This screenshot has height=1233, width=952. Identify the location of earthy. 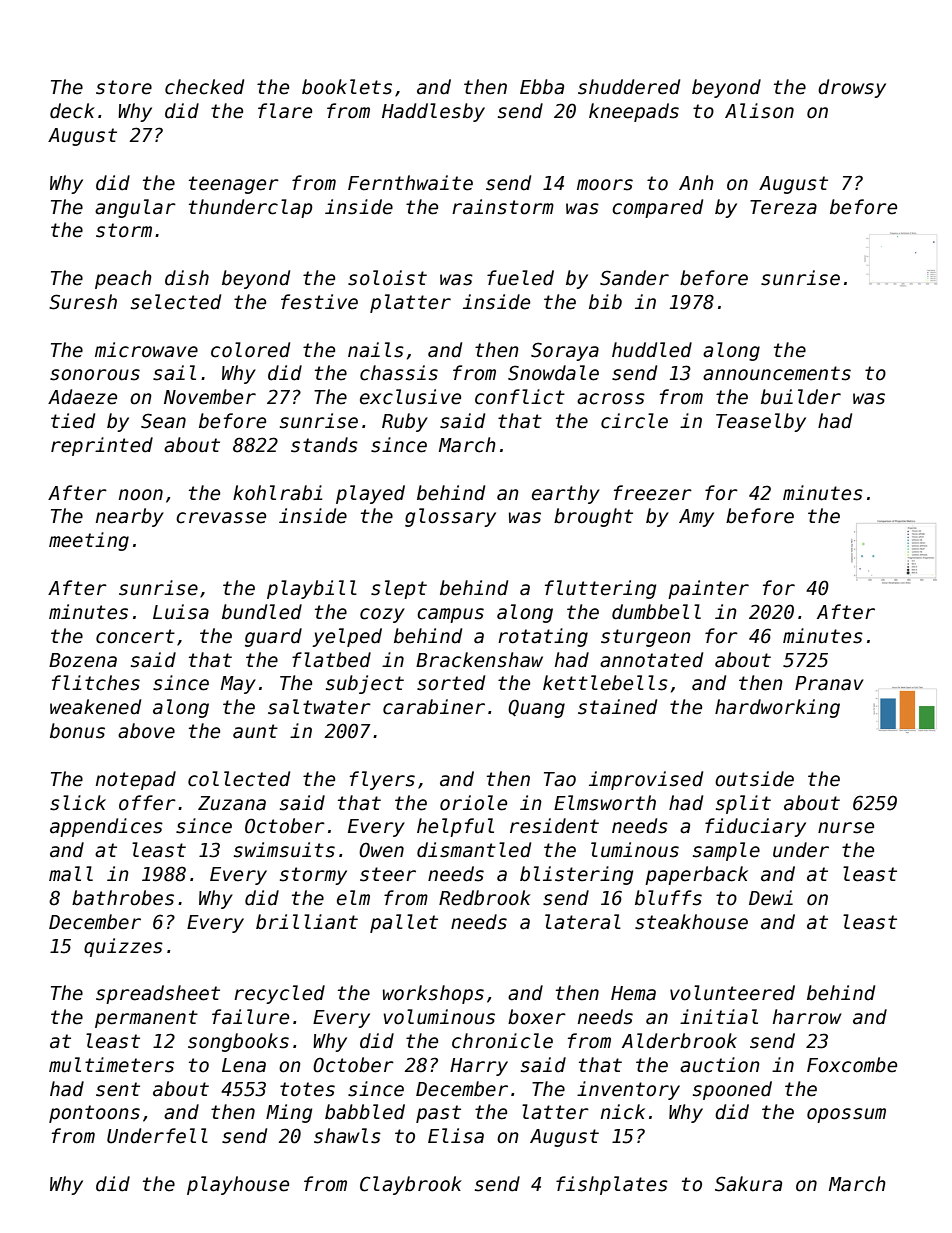
(566, 494).
